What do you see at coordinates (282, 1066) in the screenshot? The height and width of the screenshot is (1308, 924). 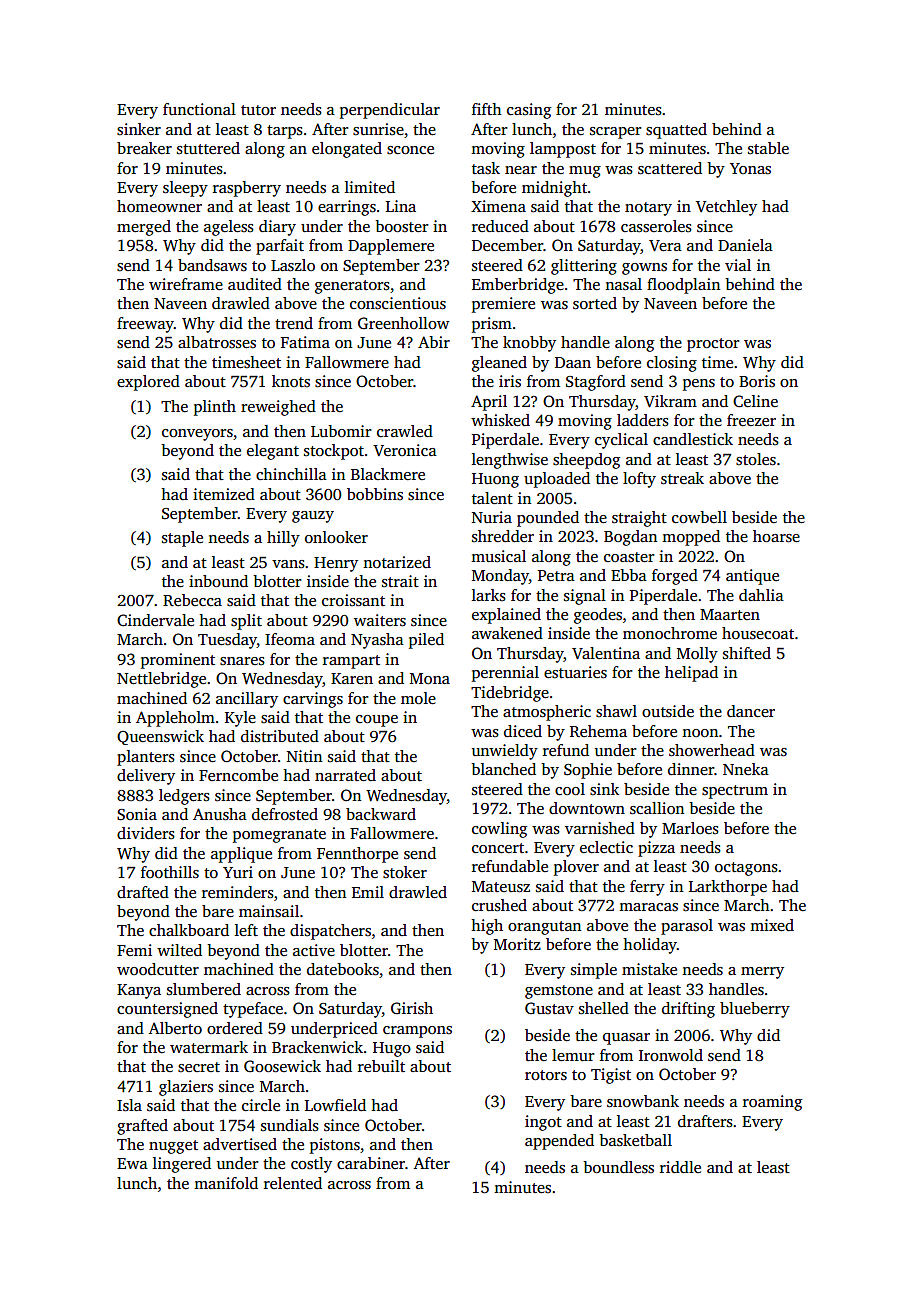 I see `Goosewick` at bounding box center [282, 1066].
